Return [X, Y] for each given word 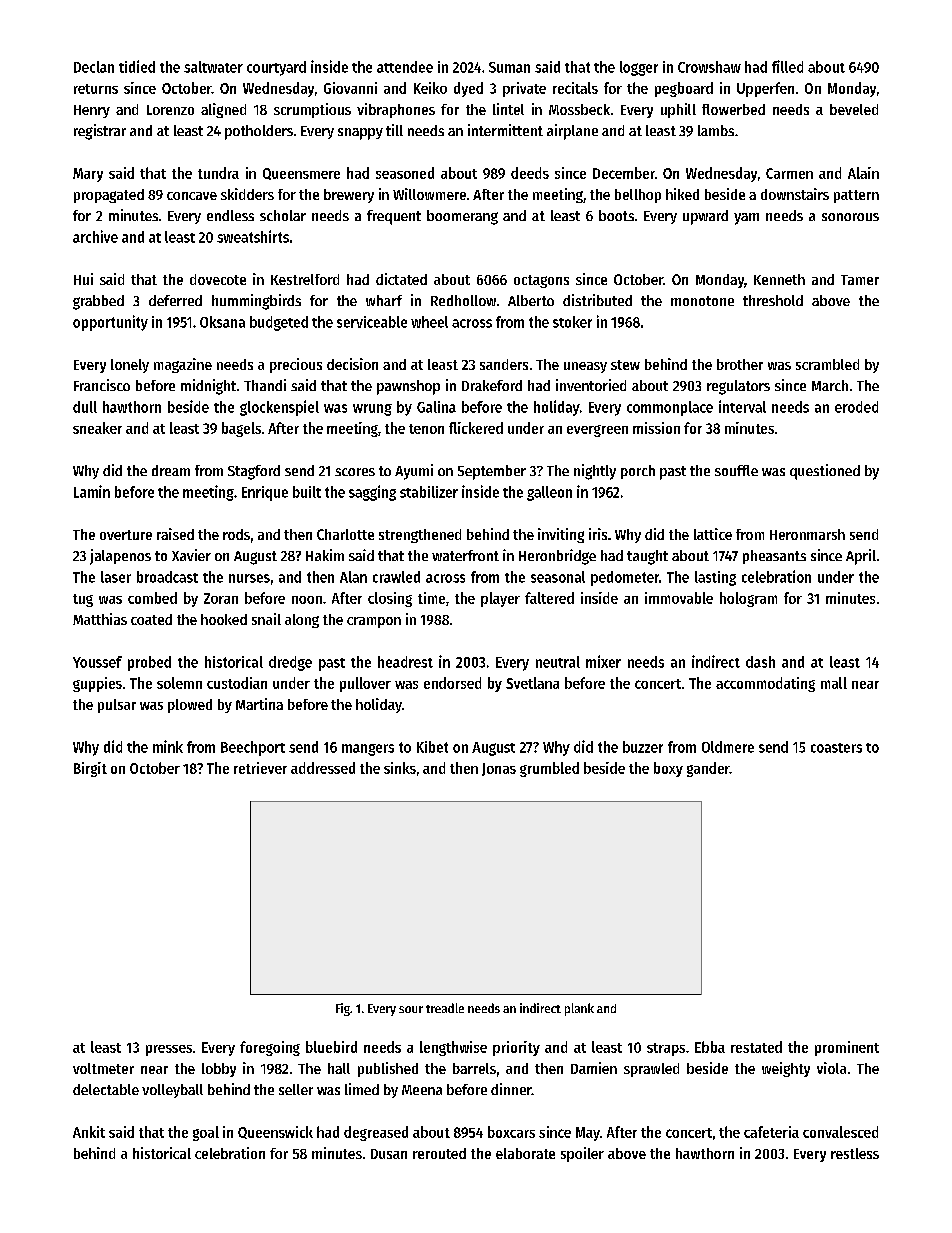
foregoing [270, 1048]
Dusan [389, 1154]
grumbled [549, 769]
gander [708, 769]
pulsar [117, 706]
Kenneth [779, 279]
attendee [405, 67]
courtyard [276, 68]
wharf [384, 300]
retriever [260, 768]
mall [834, 683]
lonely [130, 366]
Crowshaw [709, 67]
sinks [400, 768]
